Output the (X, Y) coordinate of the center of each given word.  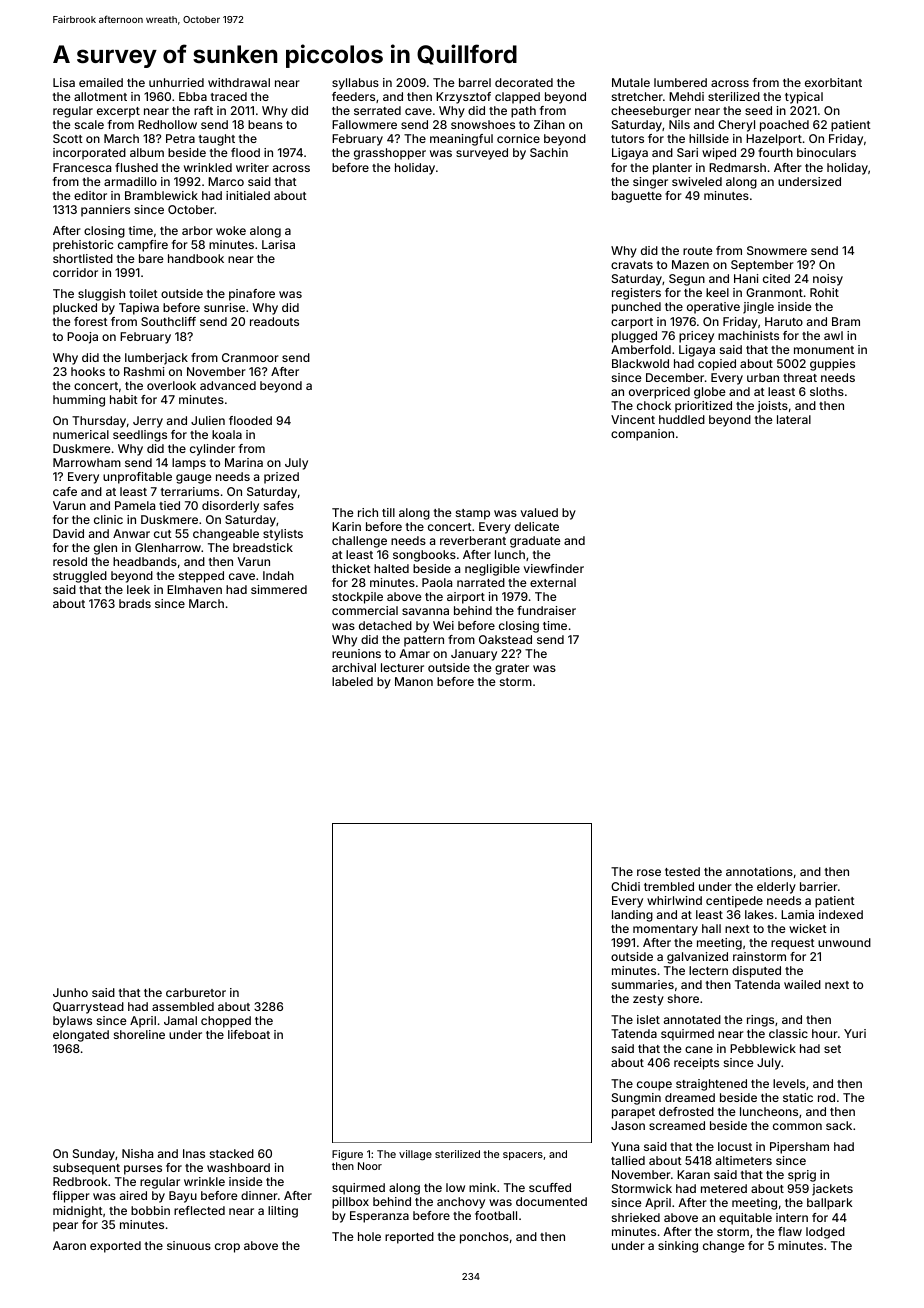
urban (763, 377)
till (388, 512)
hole (369, 1236)
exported (115, 1247)
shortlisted (83, 258)
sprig (802, 1176)
